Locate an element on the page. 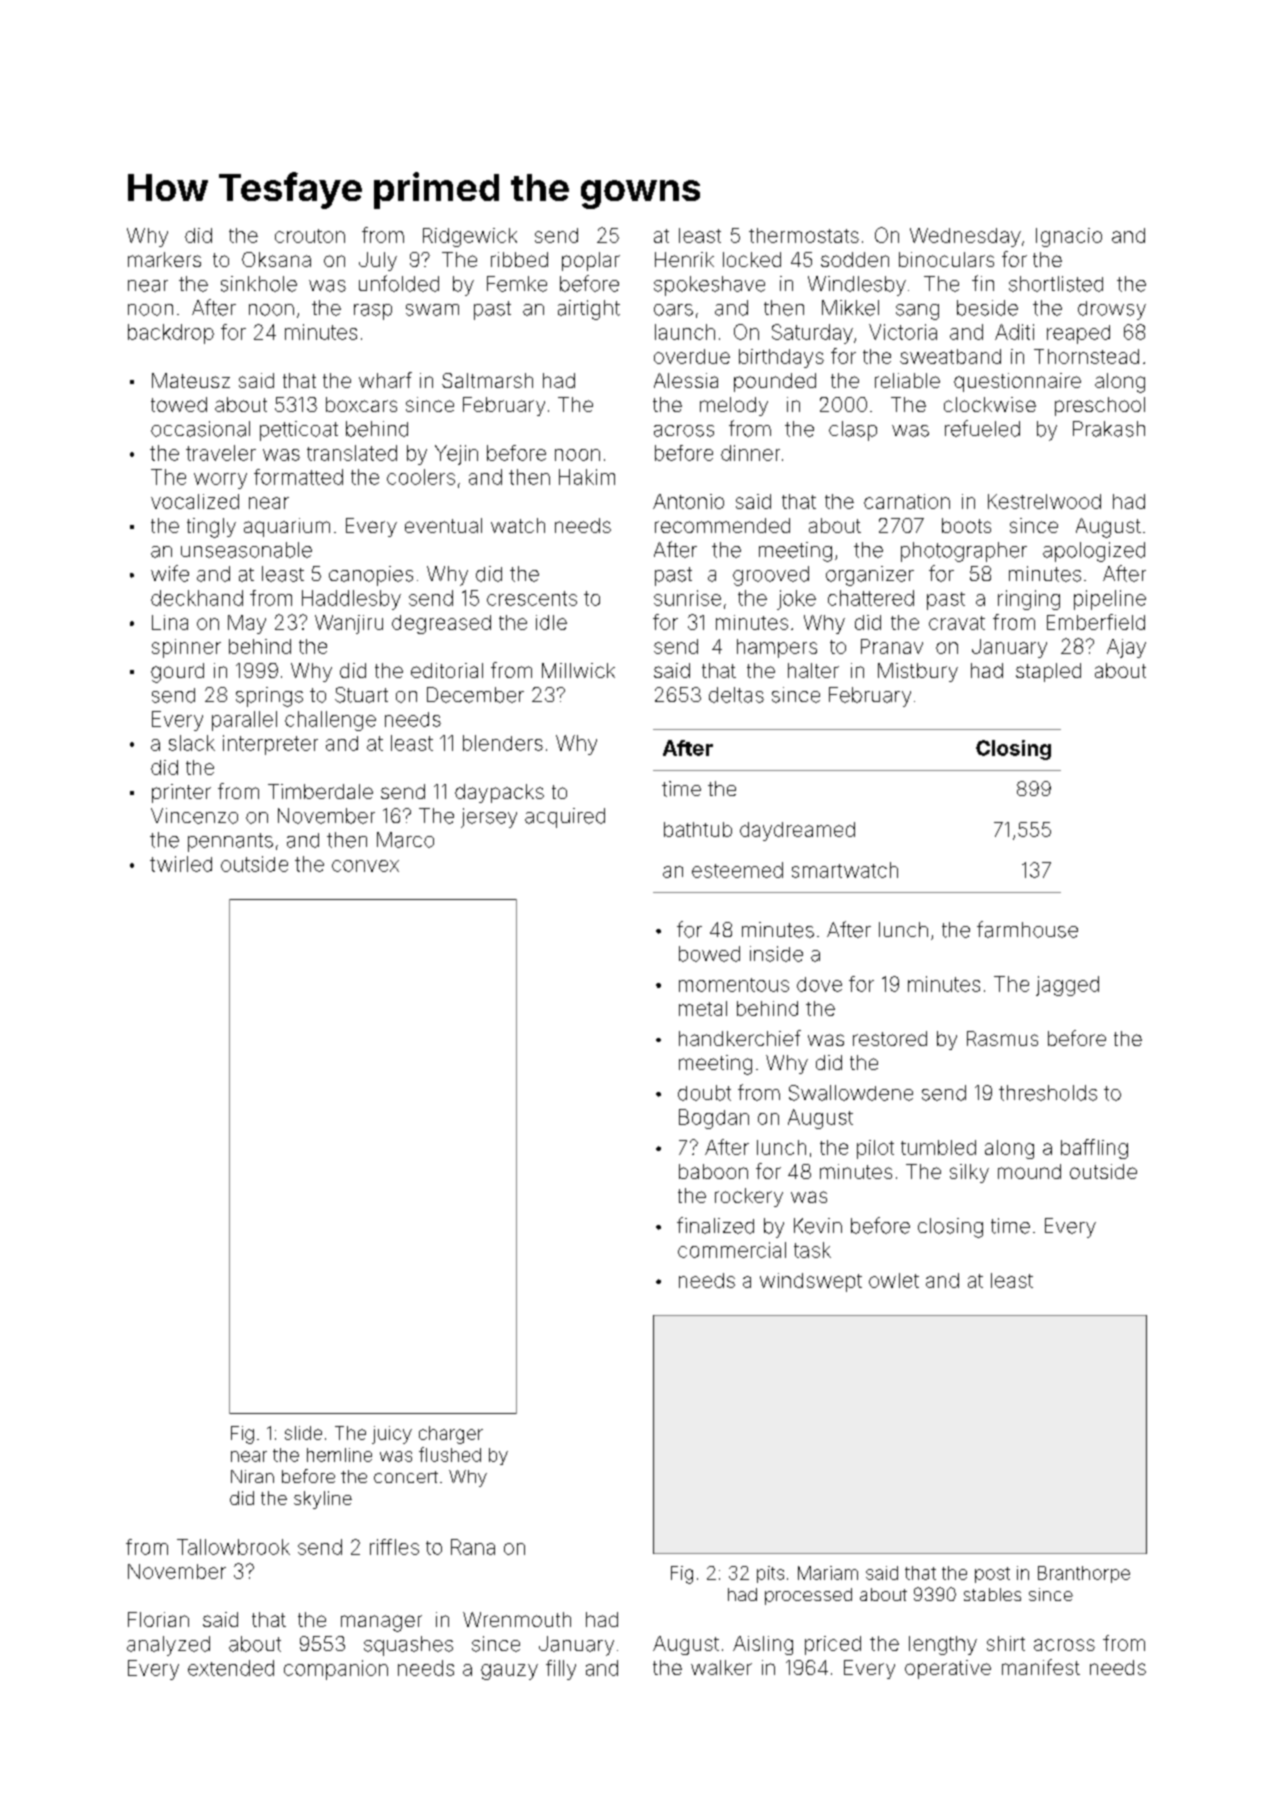  priced is located at coordinates (833, 1645).
